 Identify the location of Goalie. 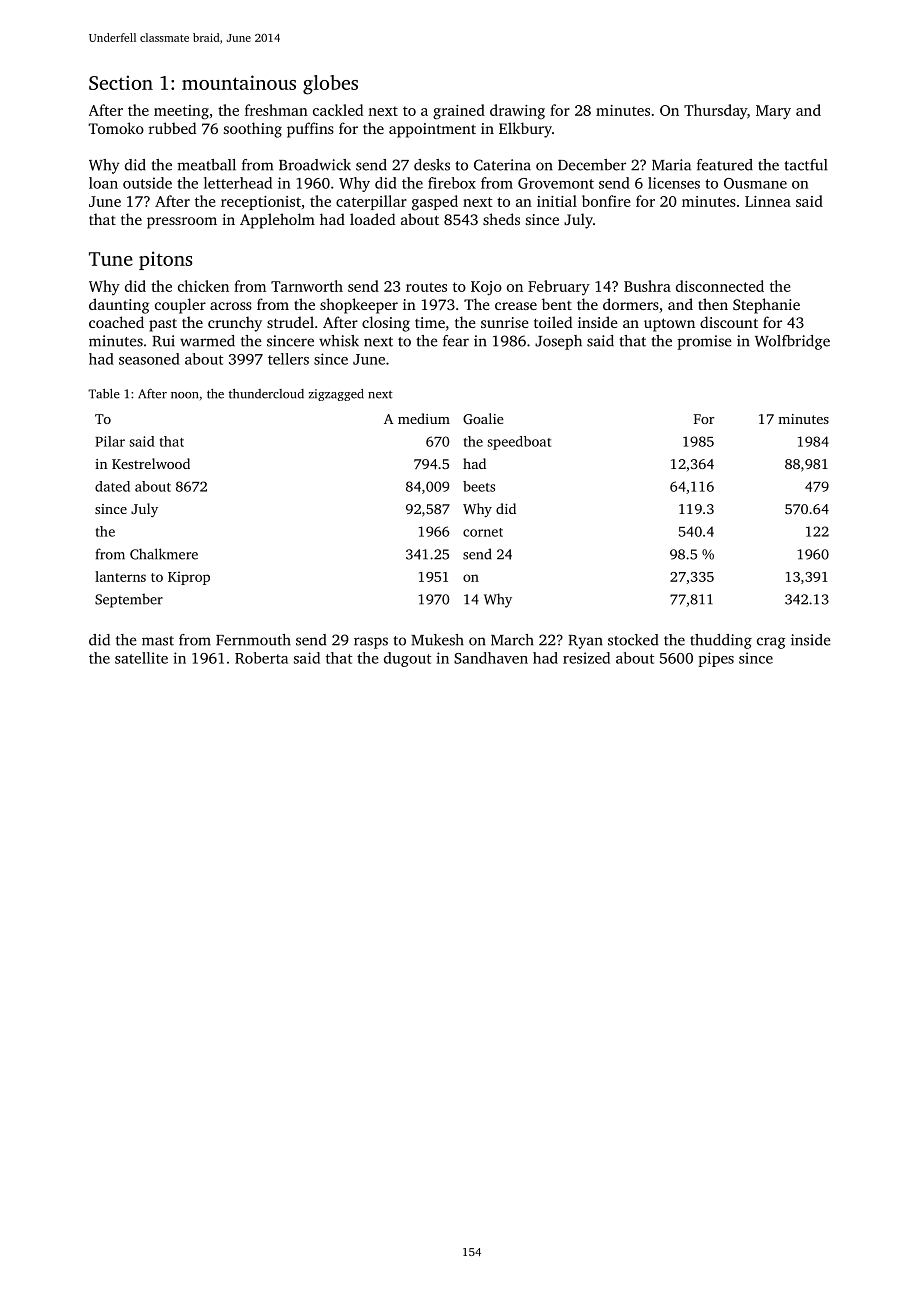
(483, 418).
